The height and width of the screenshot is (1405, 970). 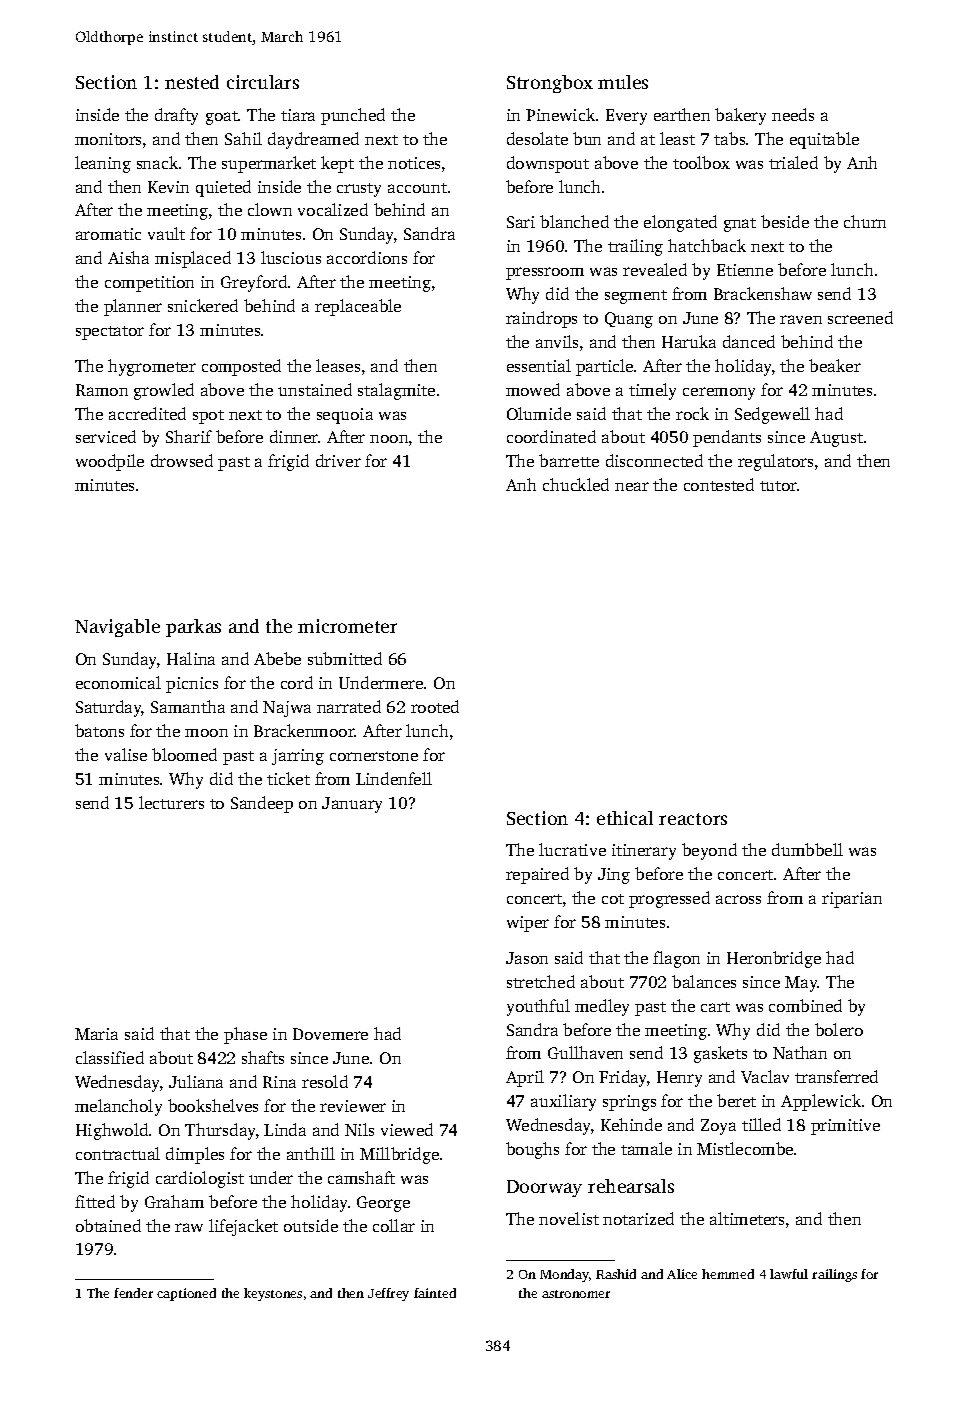 I want to click on lecturers, so click(x=171, y=802).
